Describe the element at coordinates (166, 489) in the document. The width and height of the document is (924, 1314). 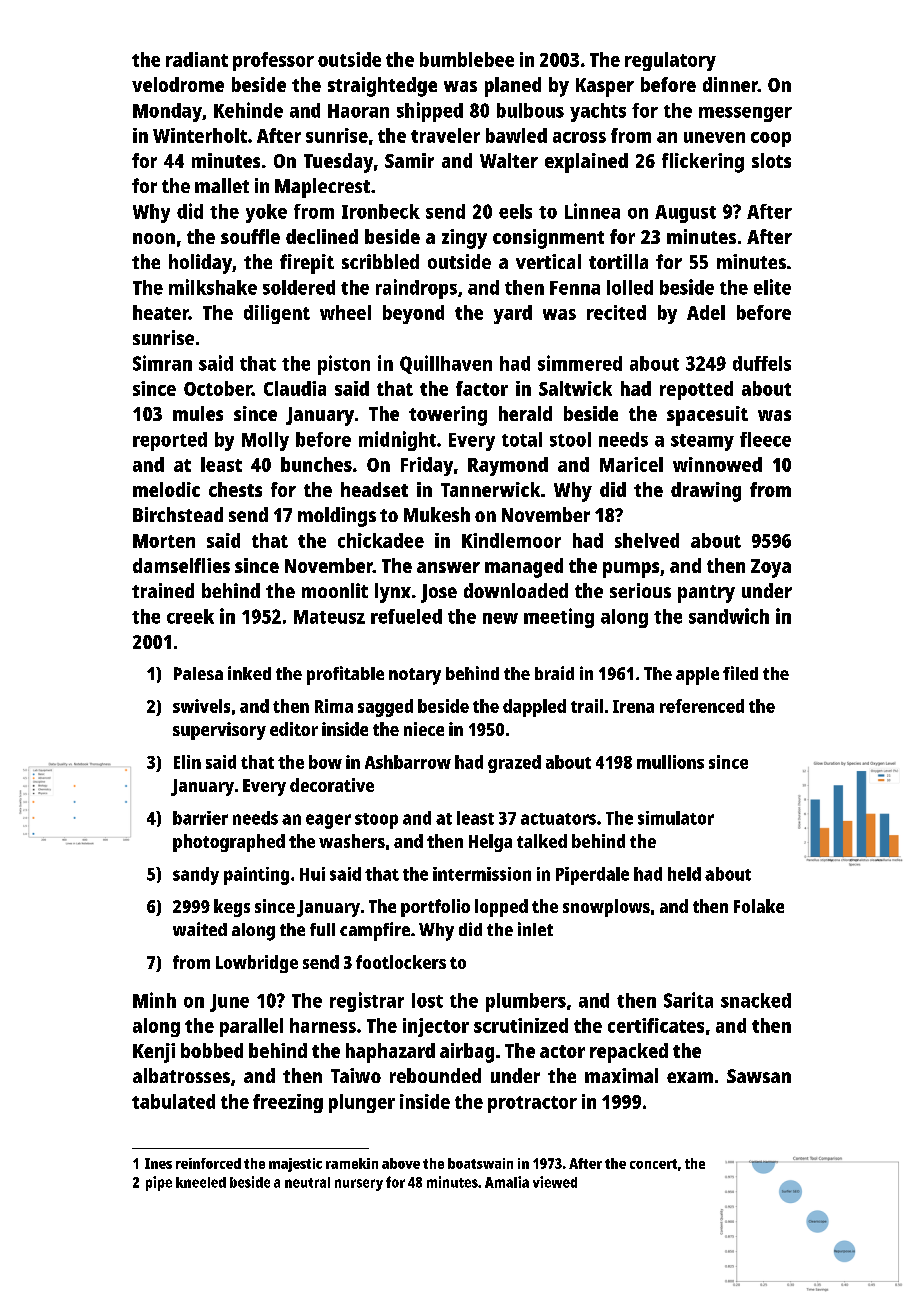
I see `melodic` at that location.
